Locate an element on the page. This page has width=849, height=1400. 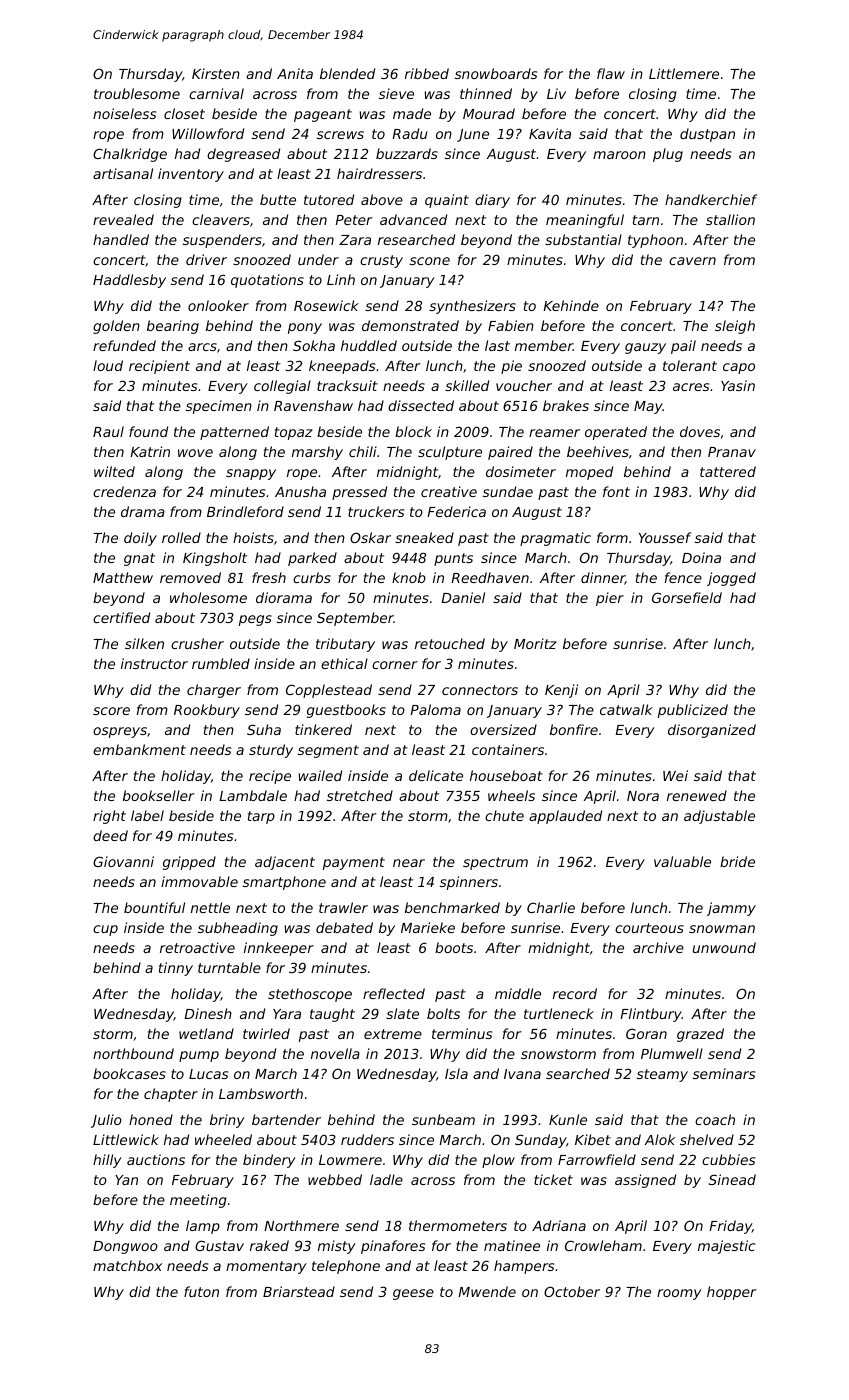
sundae is located at coordinates (508, 491).
